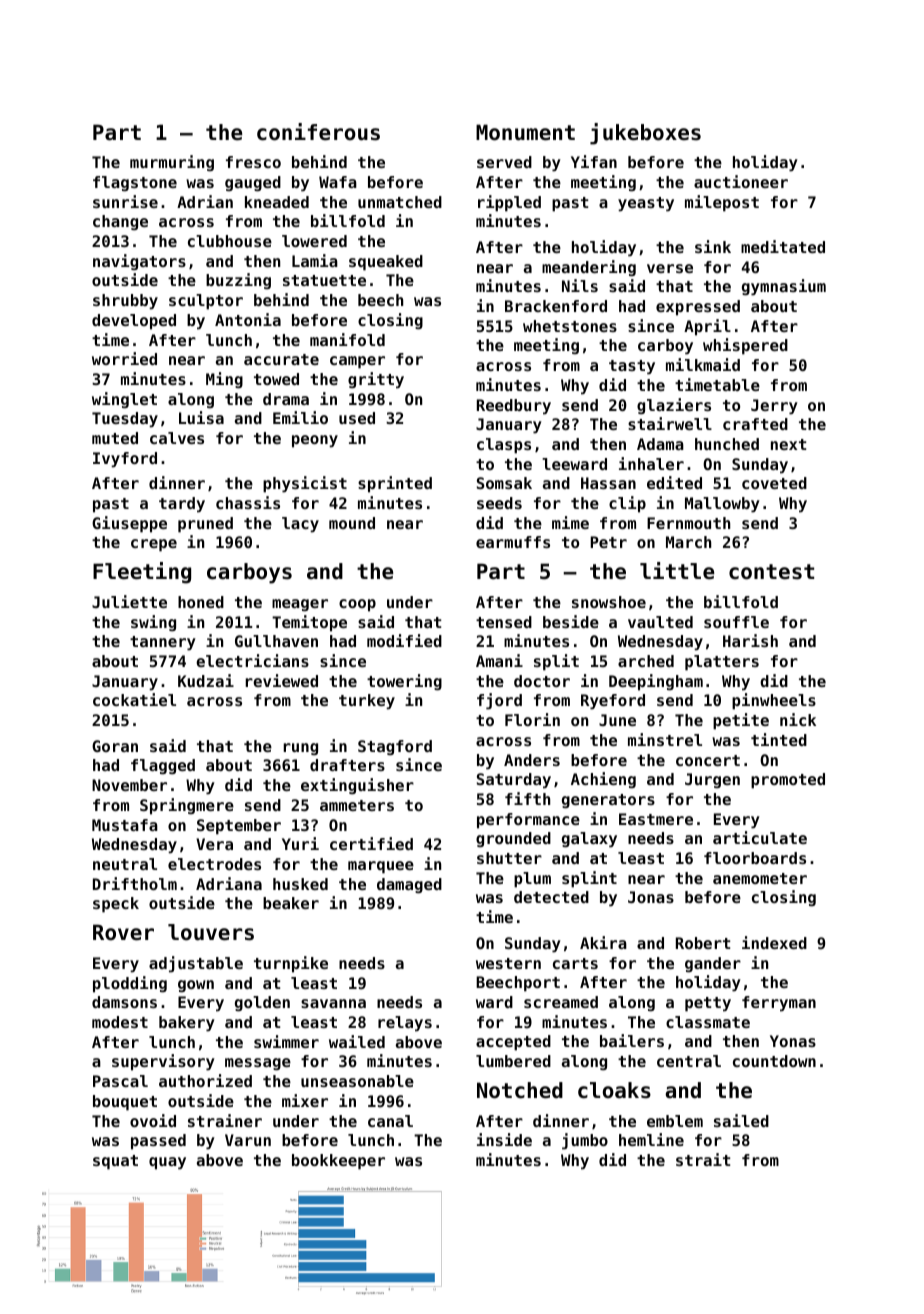  What do you see at coordinates (262, 1004) in the screenshot?
I see `golden` at bounding box center [262, 1004].
